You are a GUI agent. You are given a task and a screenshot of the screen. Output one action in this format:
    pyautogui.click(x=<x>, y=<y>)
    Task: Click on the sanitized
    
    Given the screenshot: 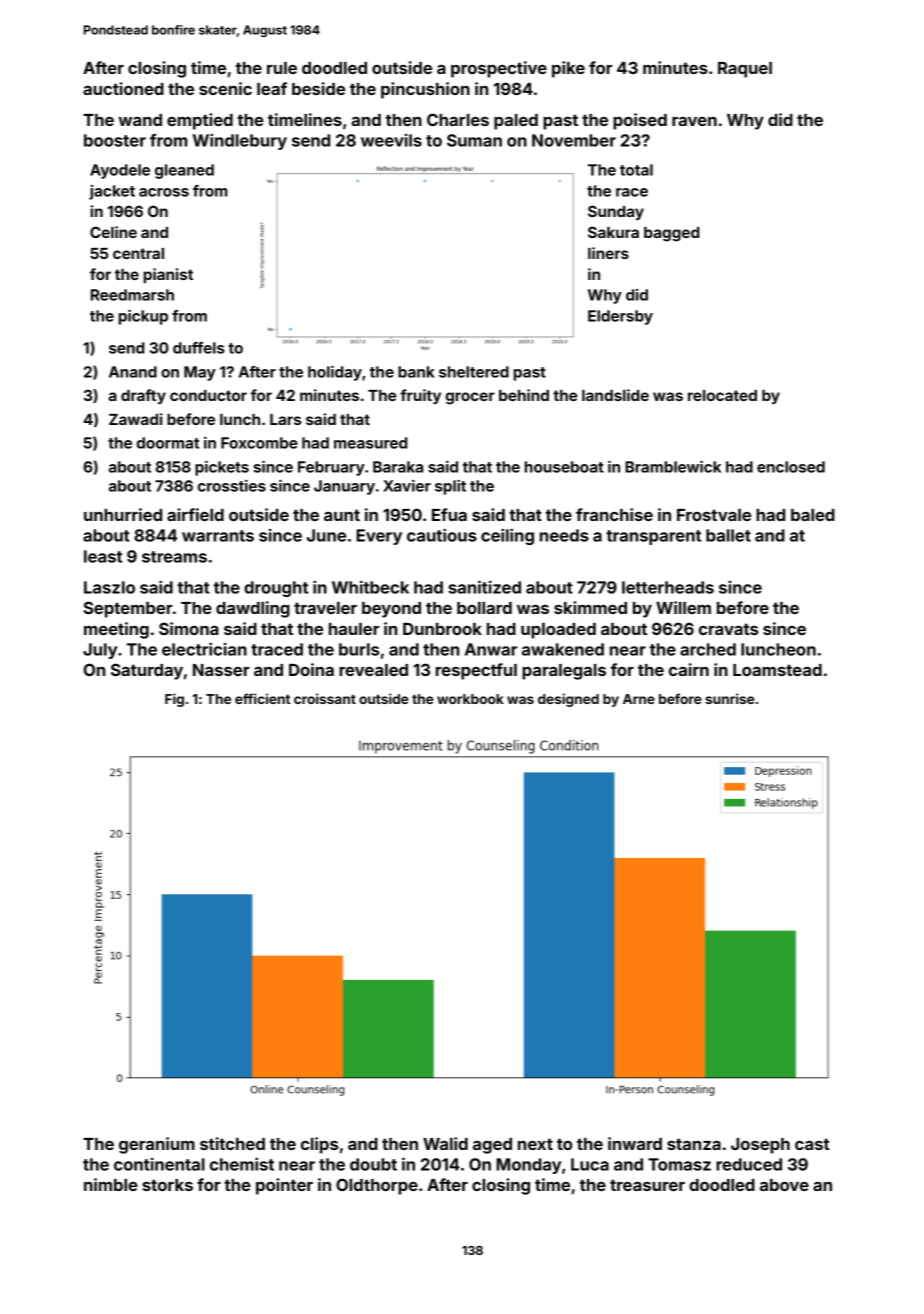 What is the action you would take?
    pyautogui.click(x=484, y=587)
